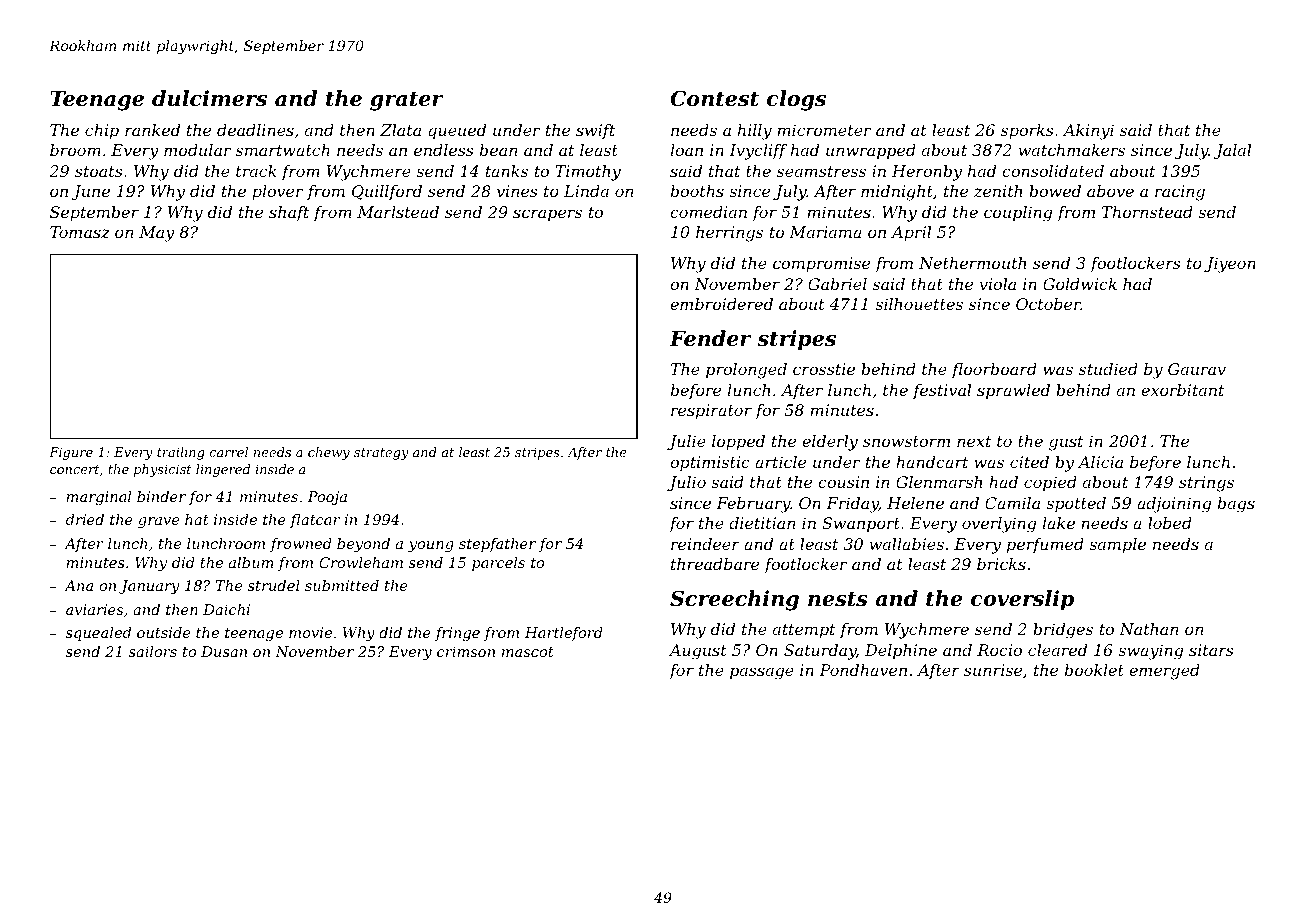  I want to click on chewy, so click(329, 453).
